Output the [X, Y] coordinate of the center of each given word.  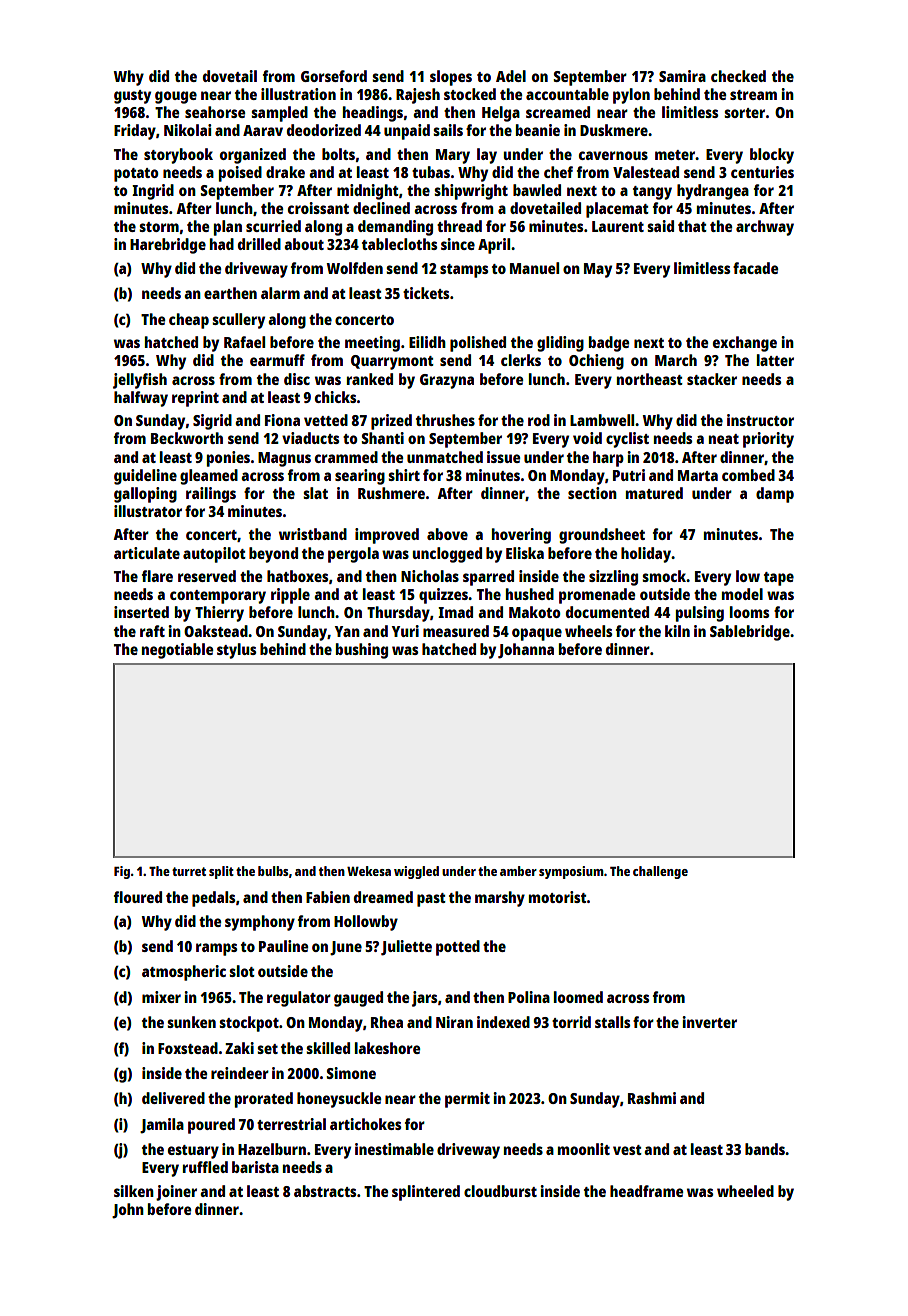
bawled [537, 190]
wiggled [416, 872]
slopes [451, 78]
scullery [238, 321]
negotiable [177, 651]
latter [775, 360]
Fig [122, 872]
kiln [677, 631]
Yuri [405, 631]
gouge [176, 97]
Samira [682, 76]
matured [654, 493]
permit [467, 1100]
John [128, 1211]
